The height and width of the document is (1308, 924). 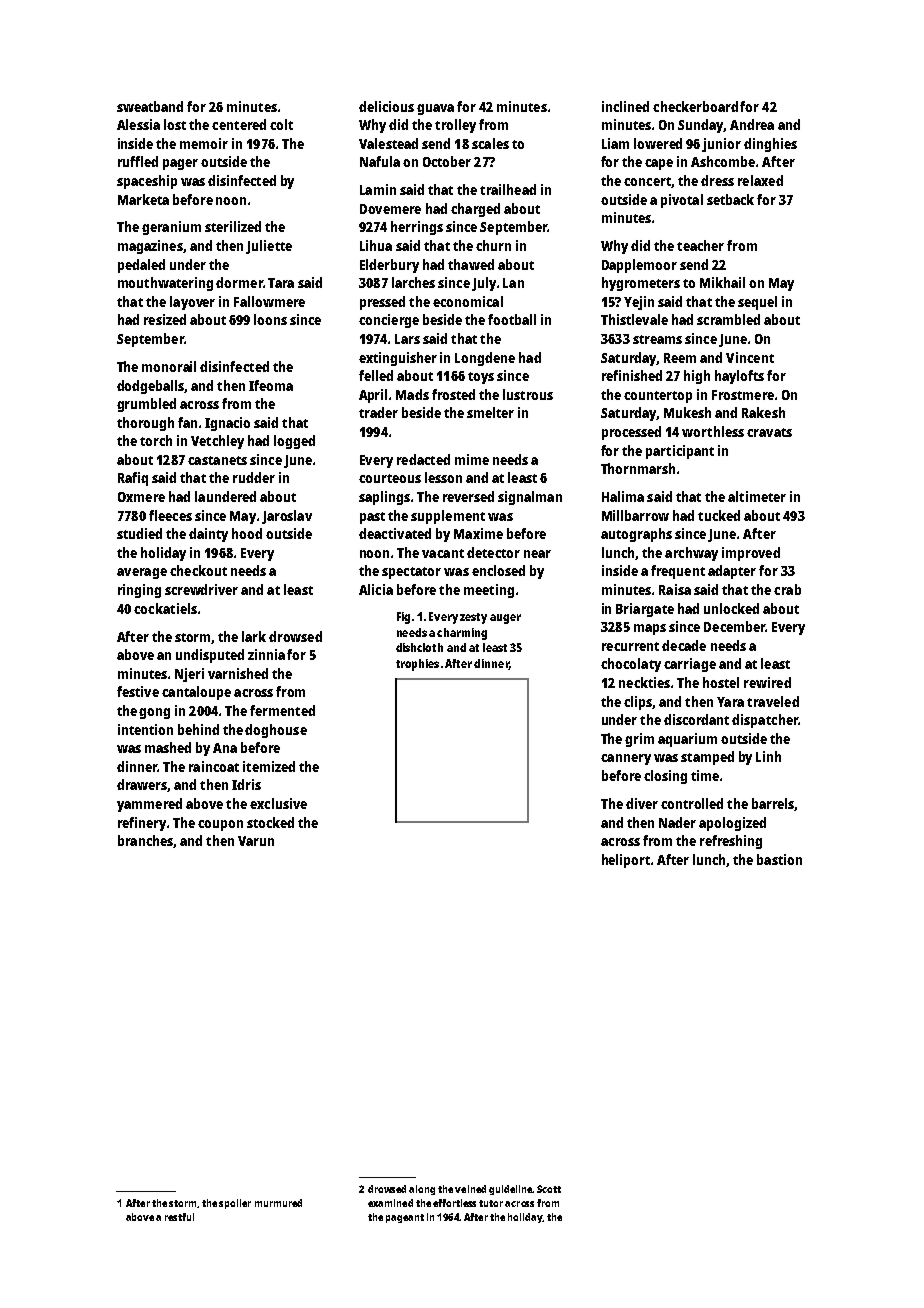 What do you see at coordinates (787, 589) in the document?
I see `crab` at bounding box center [787, 589].
